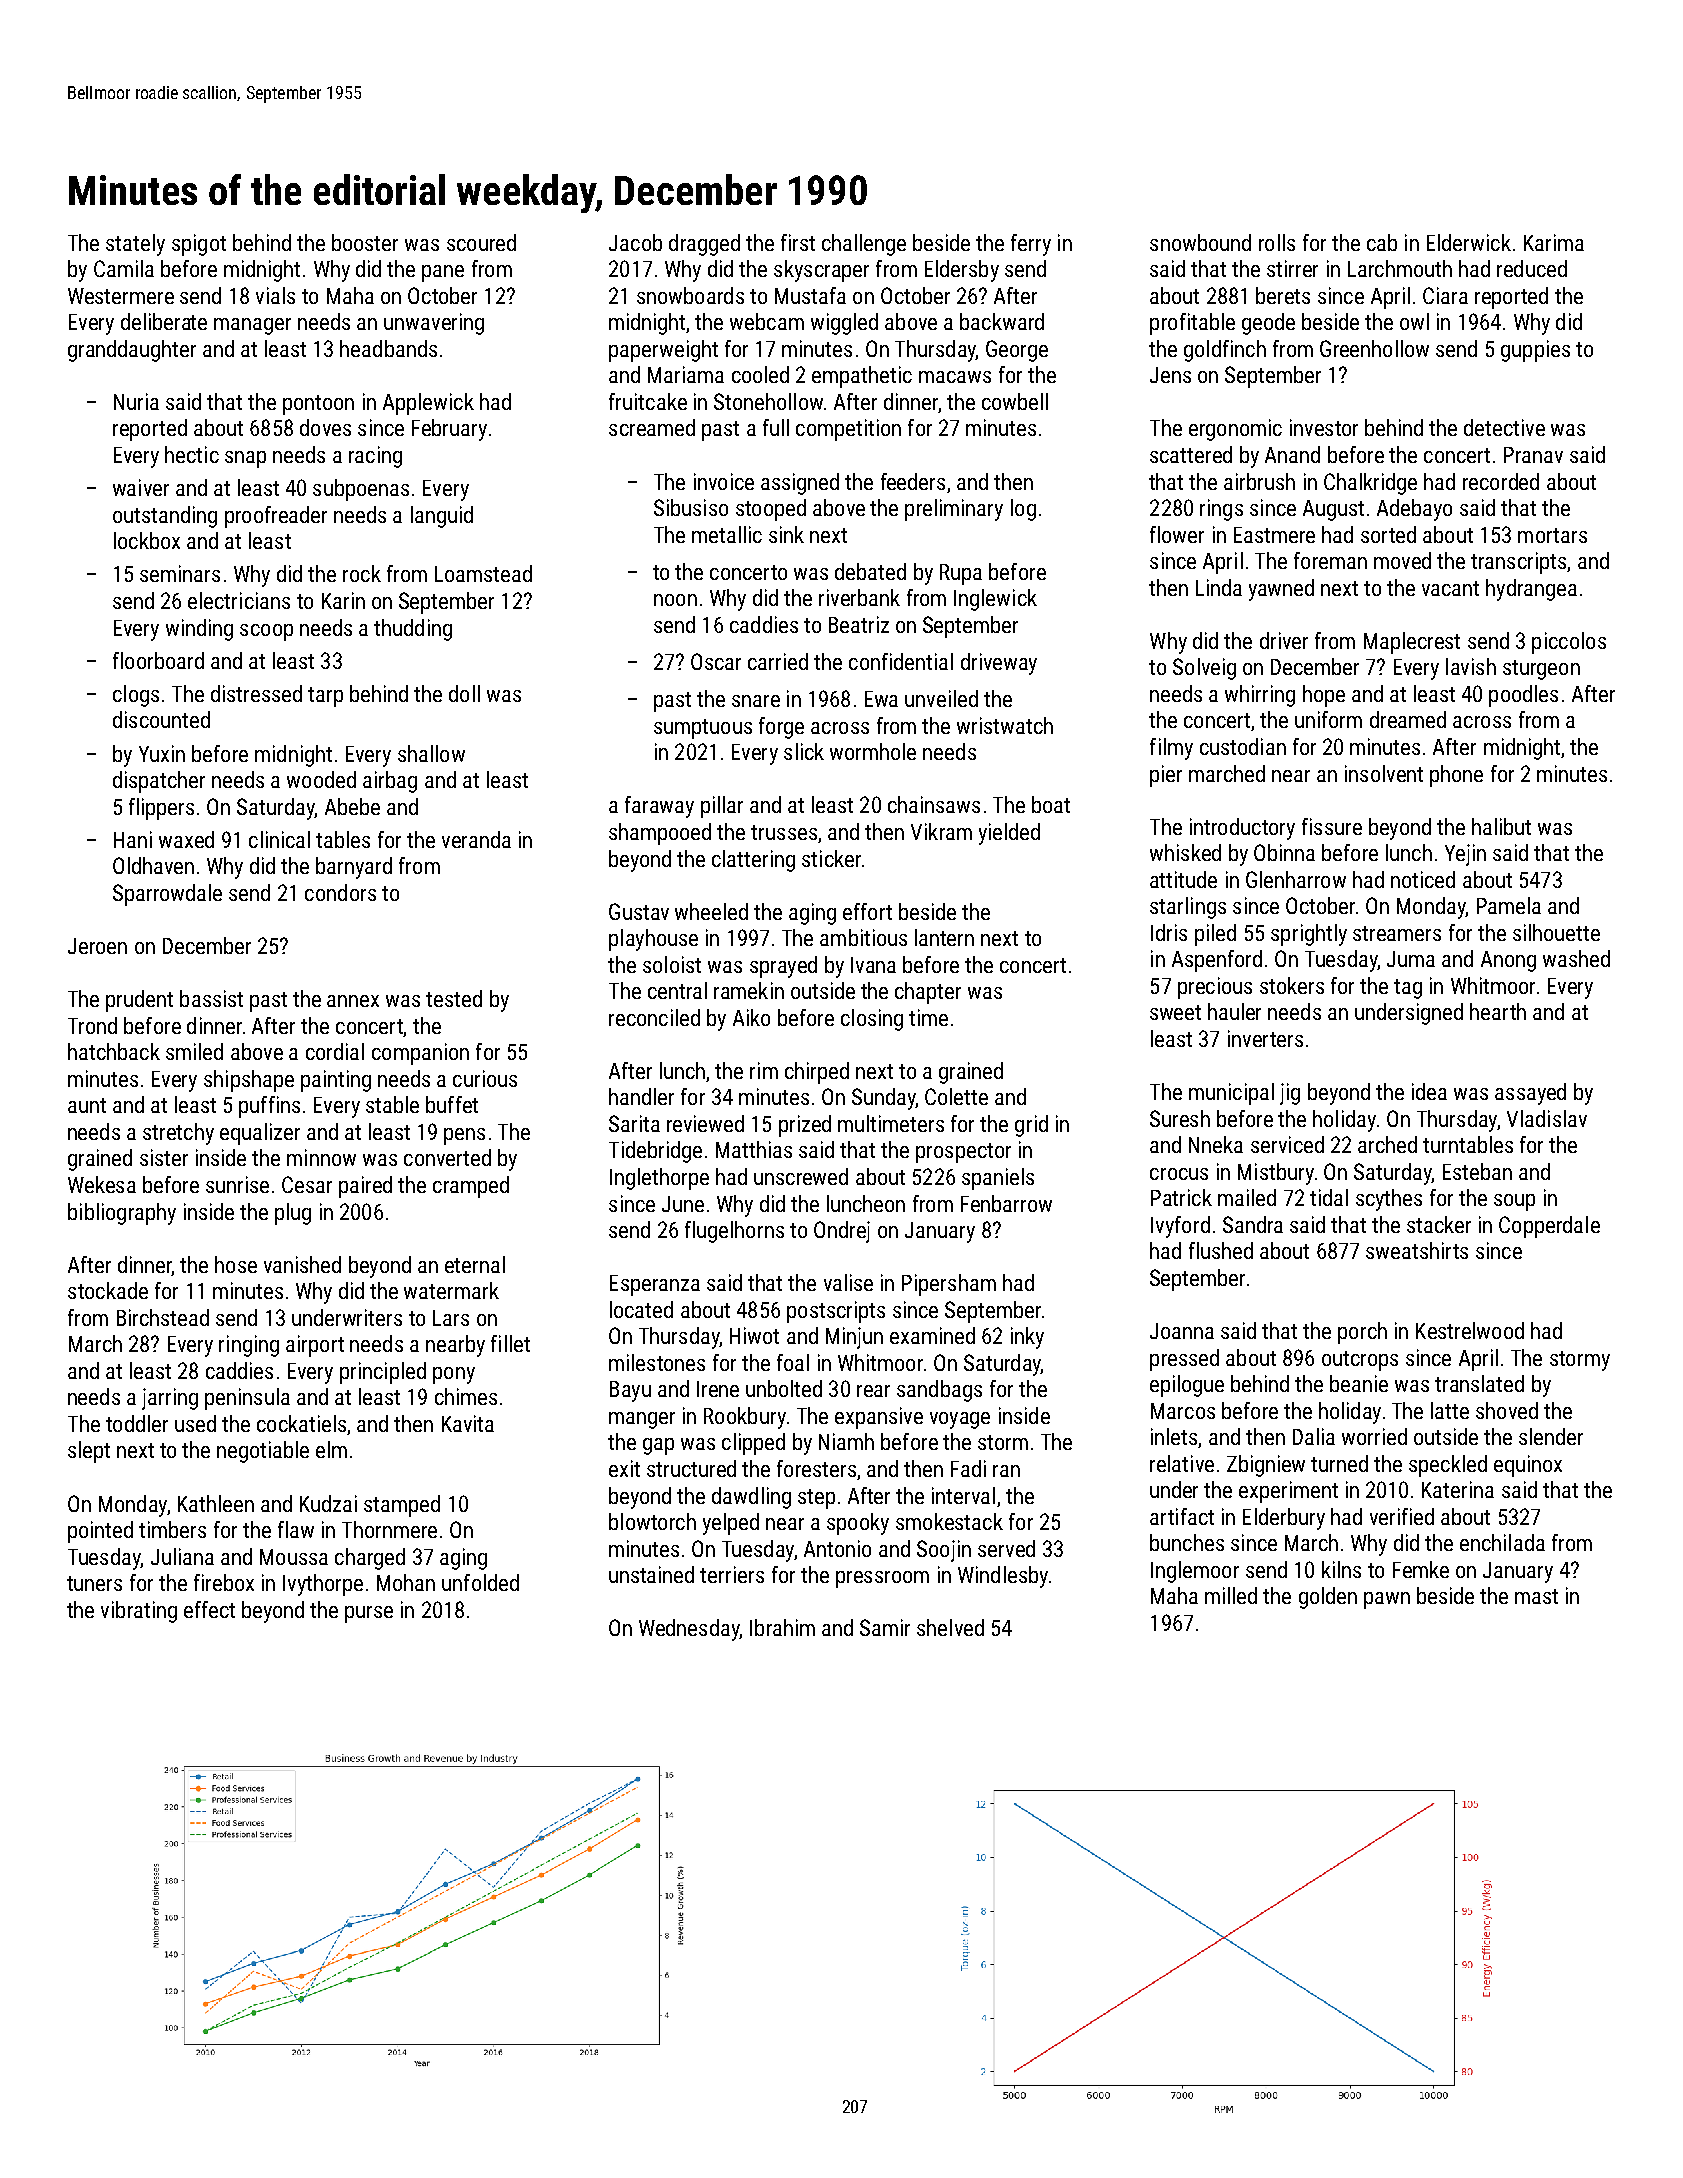  What do you see at coordinates (1332, 826) in the page?
I see `fissure` at bounding box center [1332, 826].
